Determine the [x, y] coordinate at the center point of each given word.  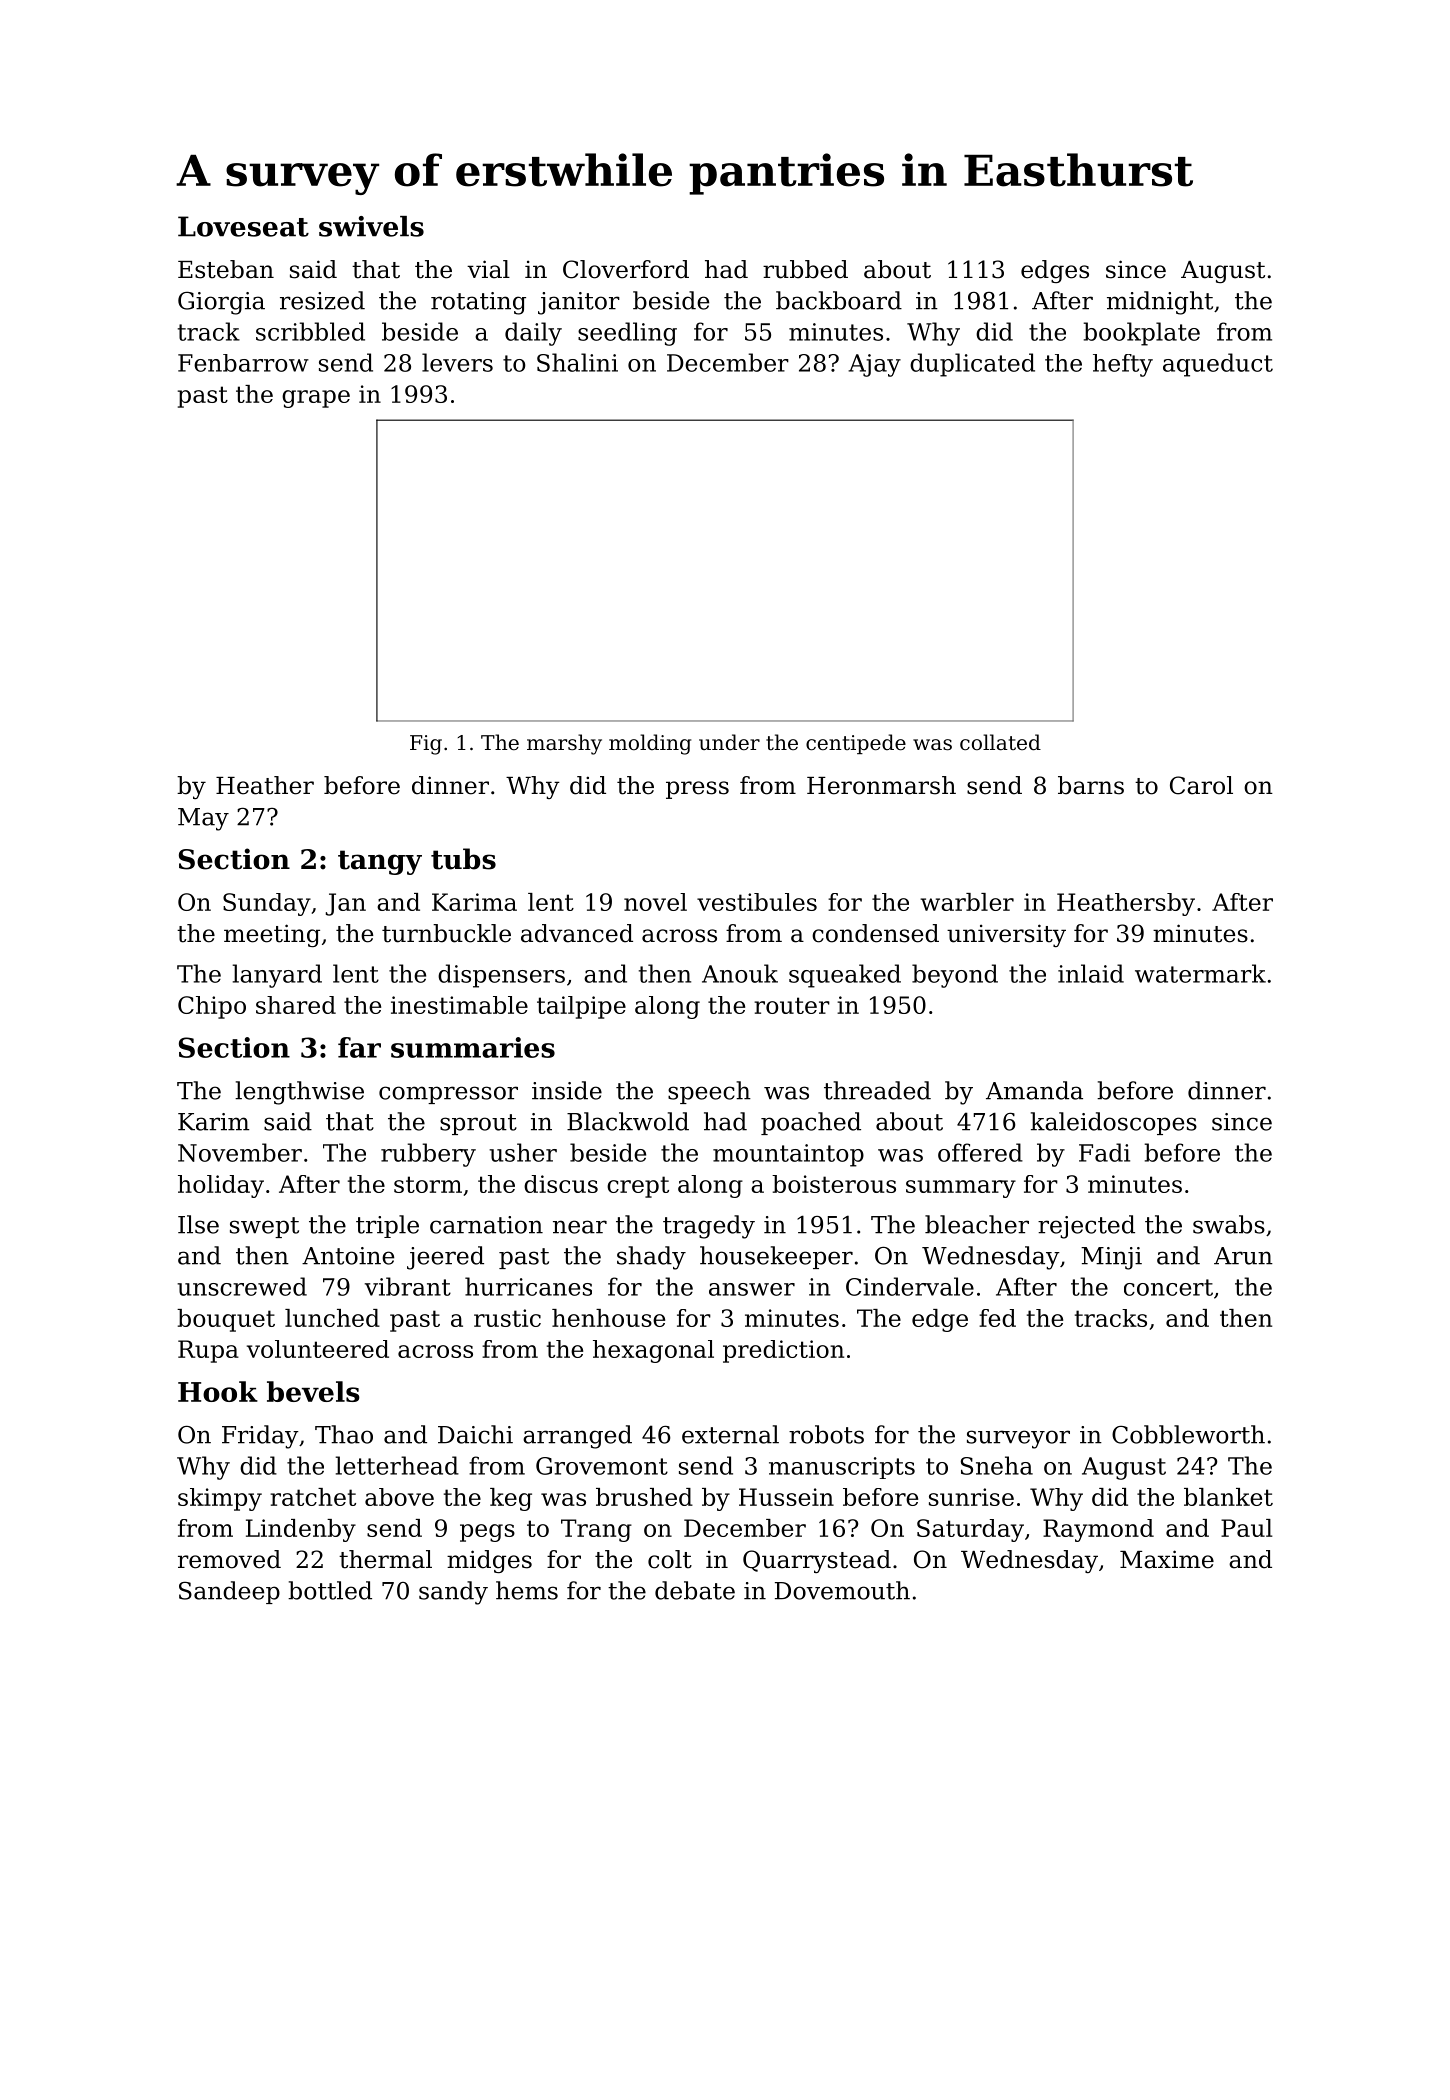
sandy [453, 1593]
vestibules [757, 902]
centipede [856, 744]
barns [1091, 785]
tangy [380, 862]
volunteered [318, 1349]
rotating [478, 303]
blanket [1228, 1497]
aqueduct [1218, 365]
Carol [1201, 785]
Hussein [786, 1497]
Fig [426, 745]
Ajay [874, 365]
